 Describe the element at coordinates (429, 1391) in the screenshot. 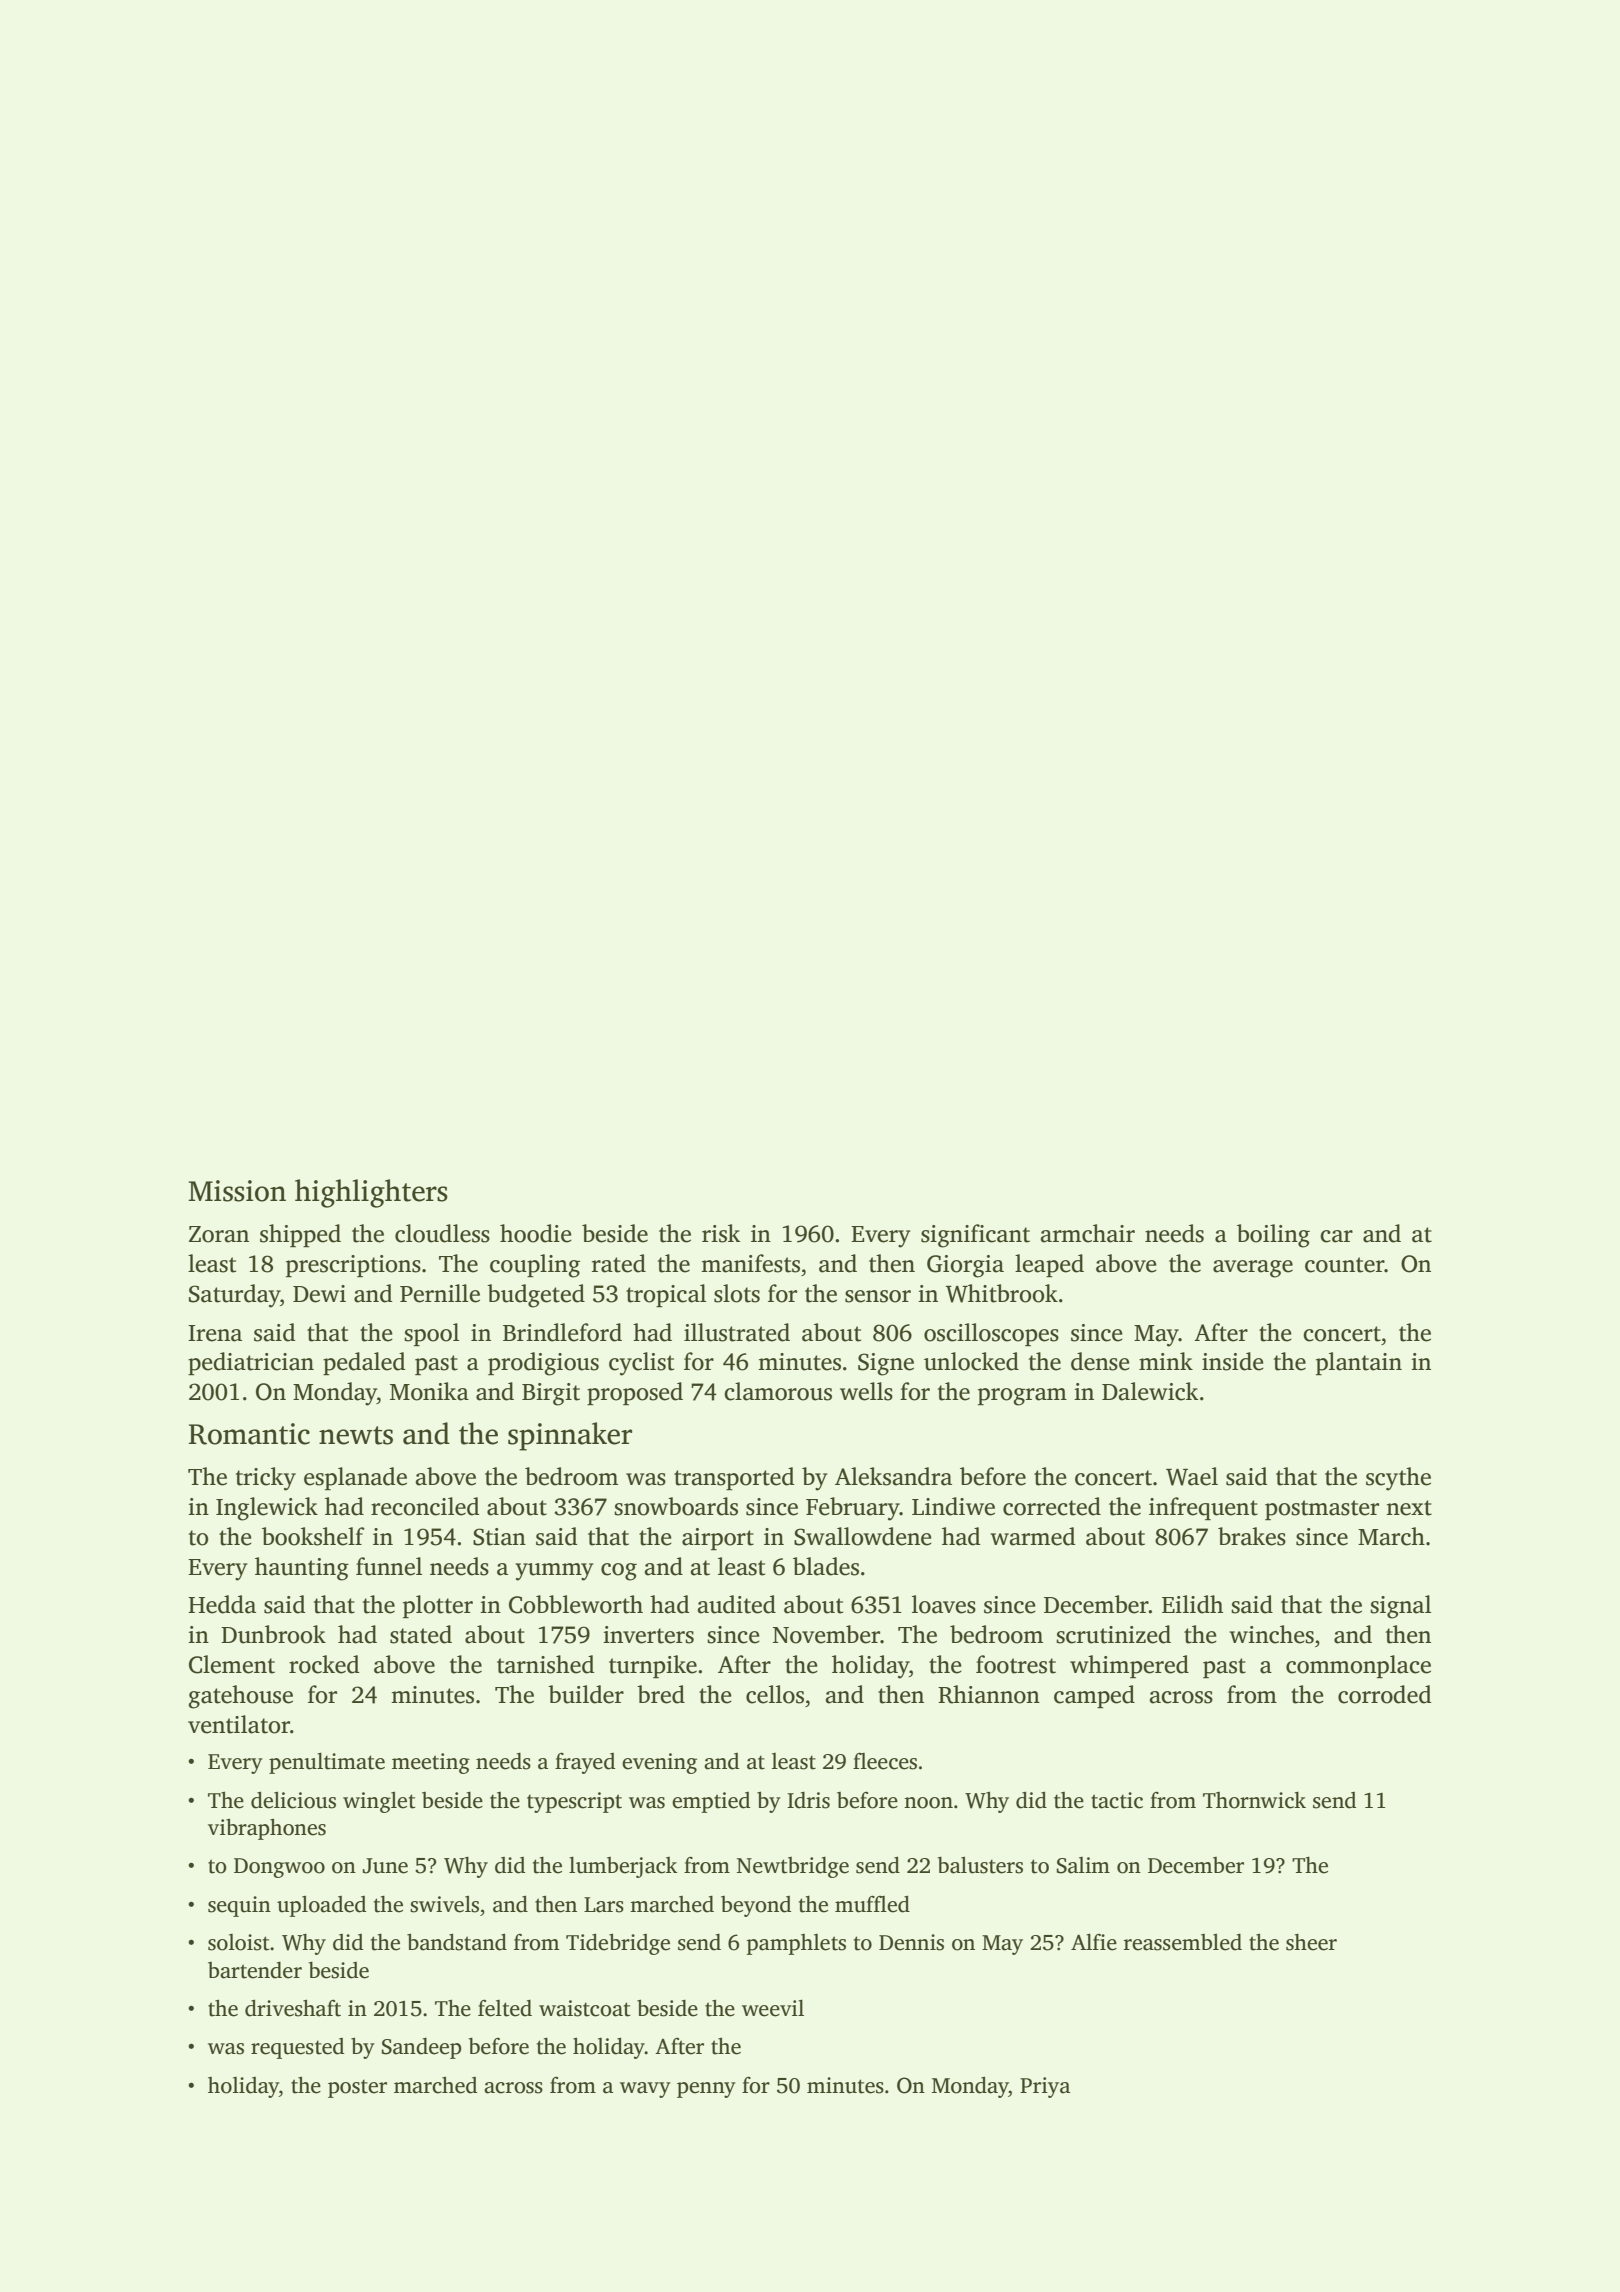

I see `Monika` at that location.
